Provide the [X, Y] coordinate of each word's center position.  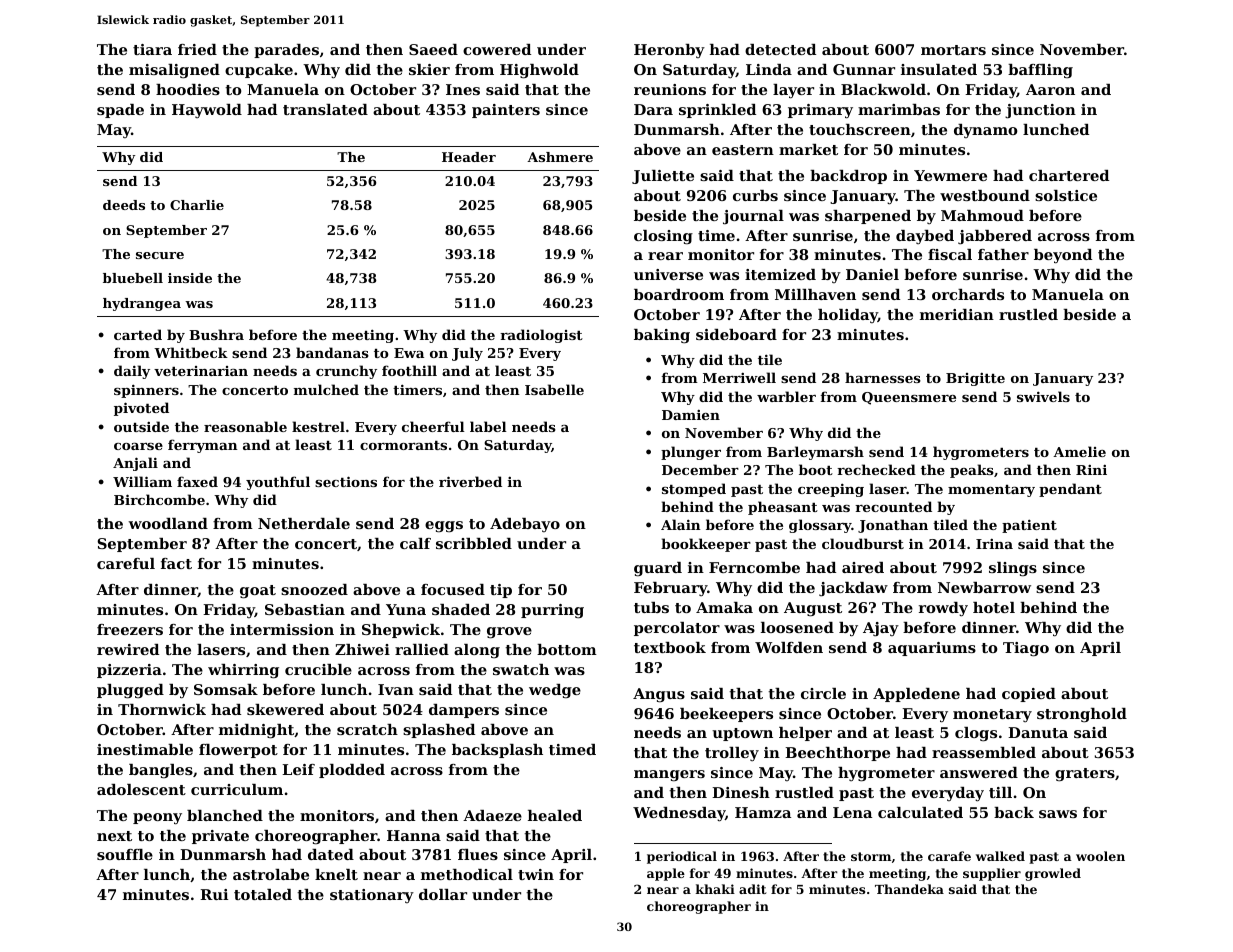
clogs [976, 734]
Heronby [669, 51]
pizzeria [129, 671]
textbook [670, 647]
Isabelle [554, 389]
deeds [124, 205]
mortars [953, 50]
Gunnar [864, 69]
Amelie [1079, 451]
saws [1058, 814]
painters [506, 111]
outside [141, 426]
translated [325, 109]
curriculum [237, 789]
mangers [669, 776]
